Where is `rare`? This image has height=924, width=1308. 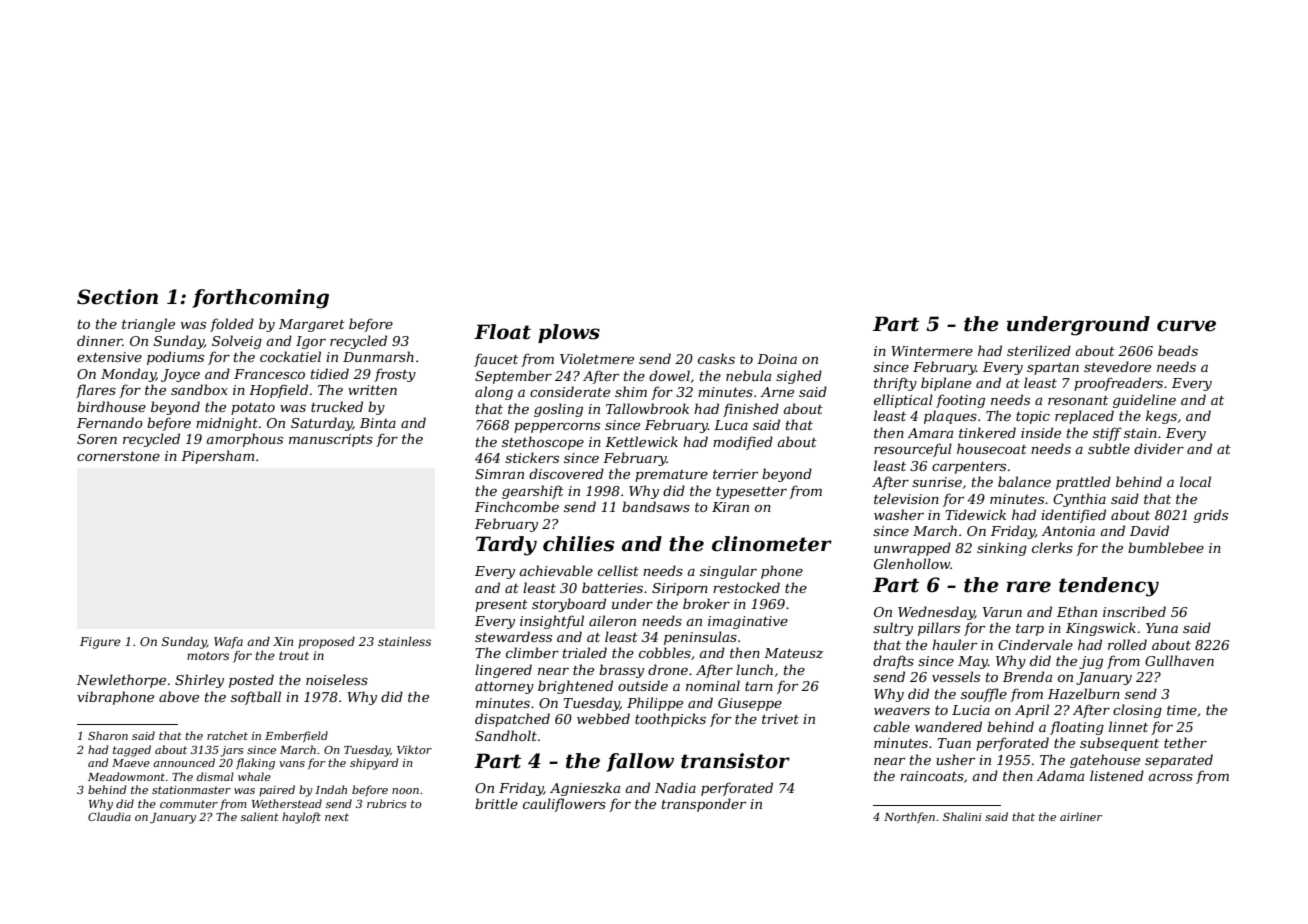 rare is located at coordinates (1029, 587).
